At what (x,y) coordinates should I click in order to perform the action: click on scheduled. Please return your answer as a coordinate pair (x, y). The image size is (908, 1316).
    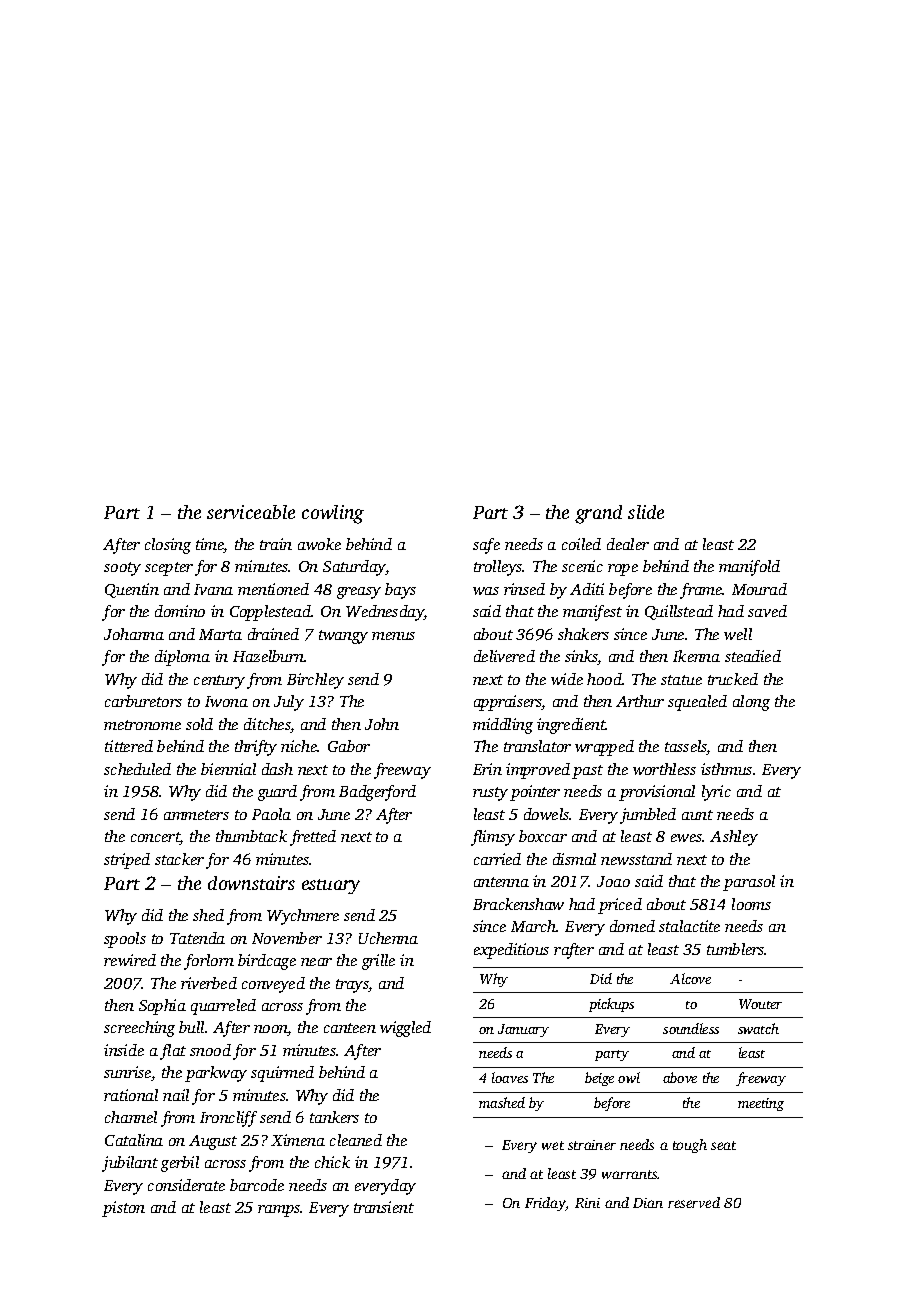
    Looking at the image, I should click on (137, 769).
